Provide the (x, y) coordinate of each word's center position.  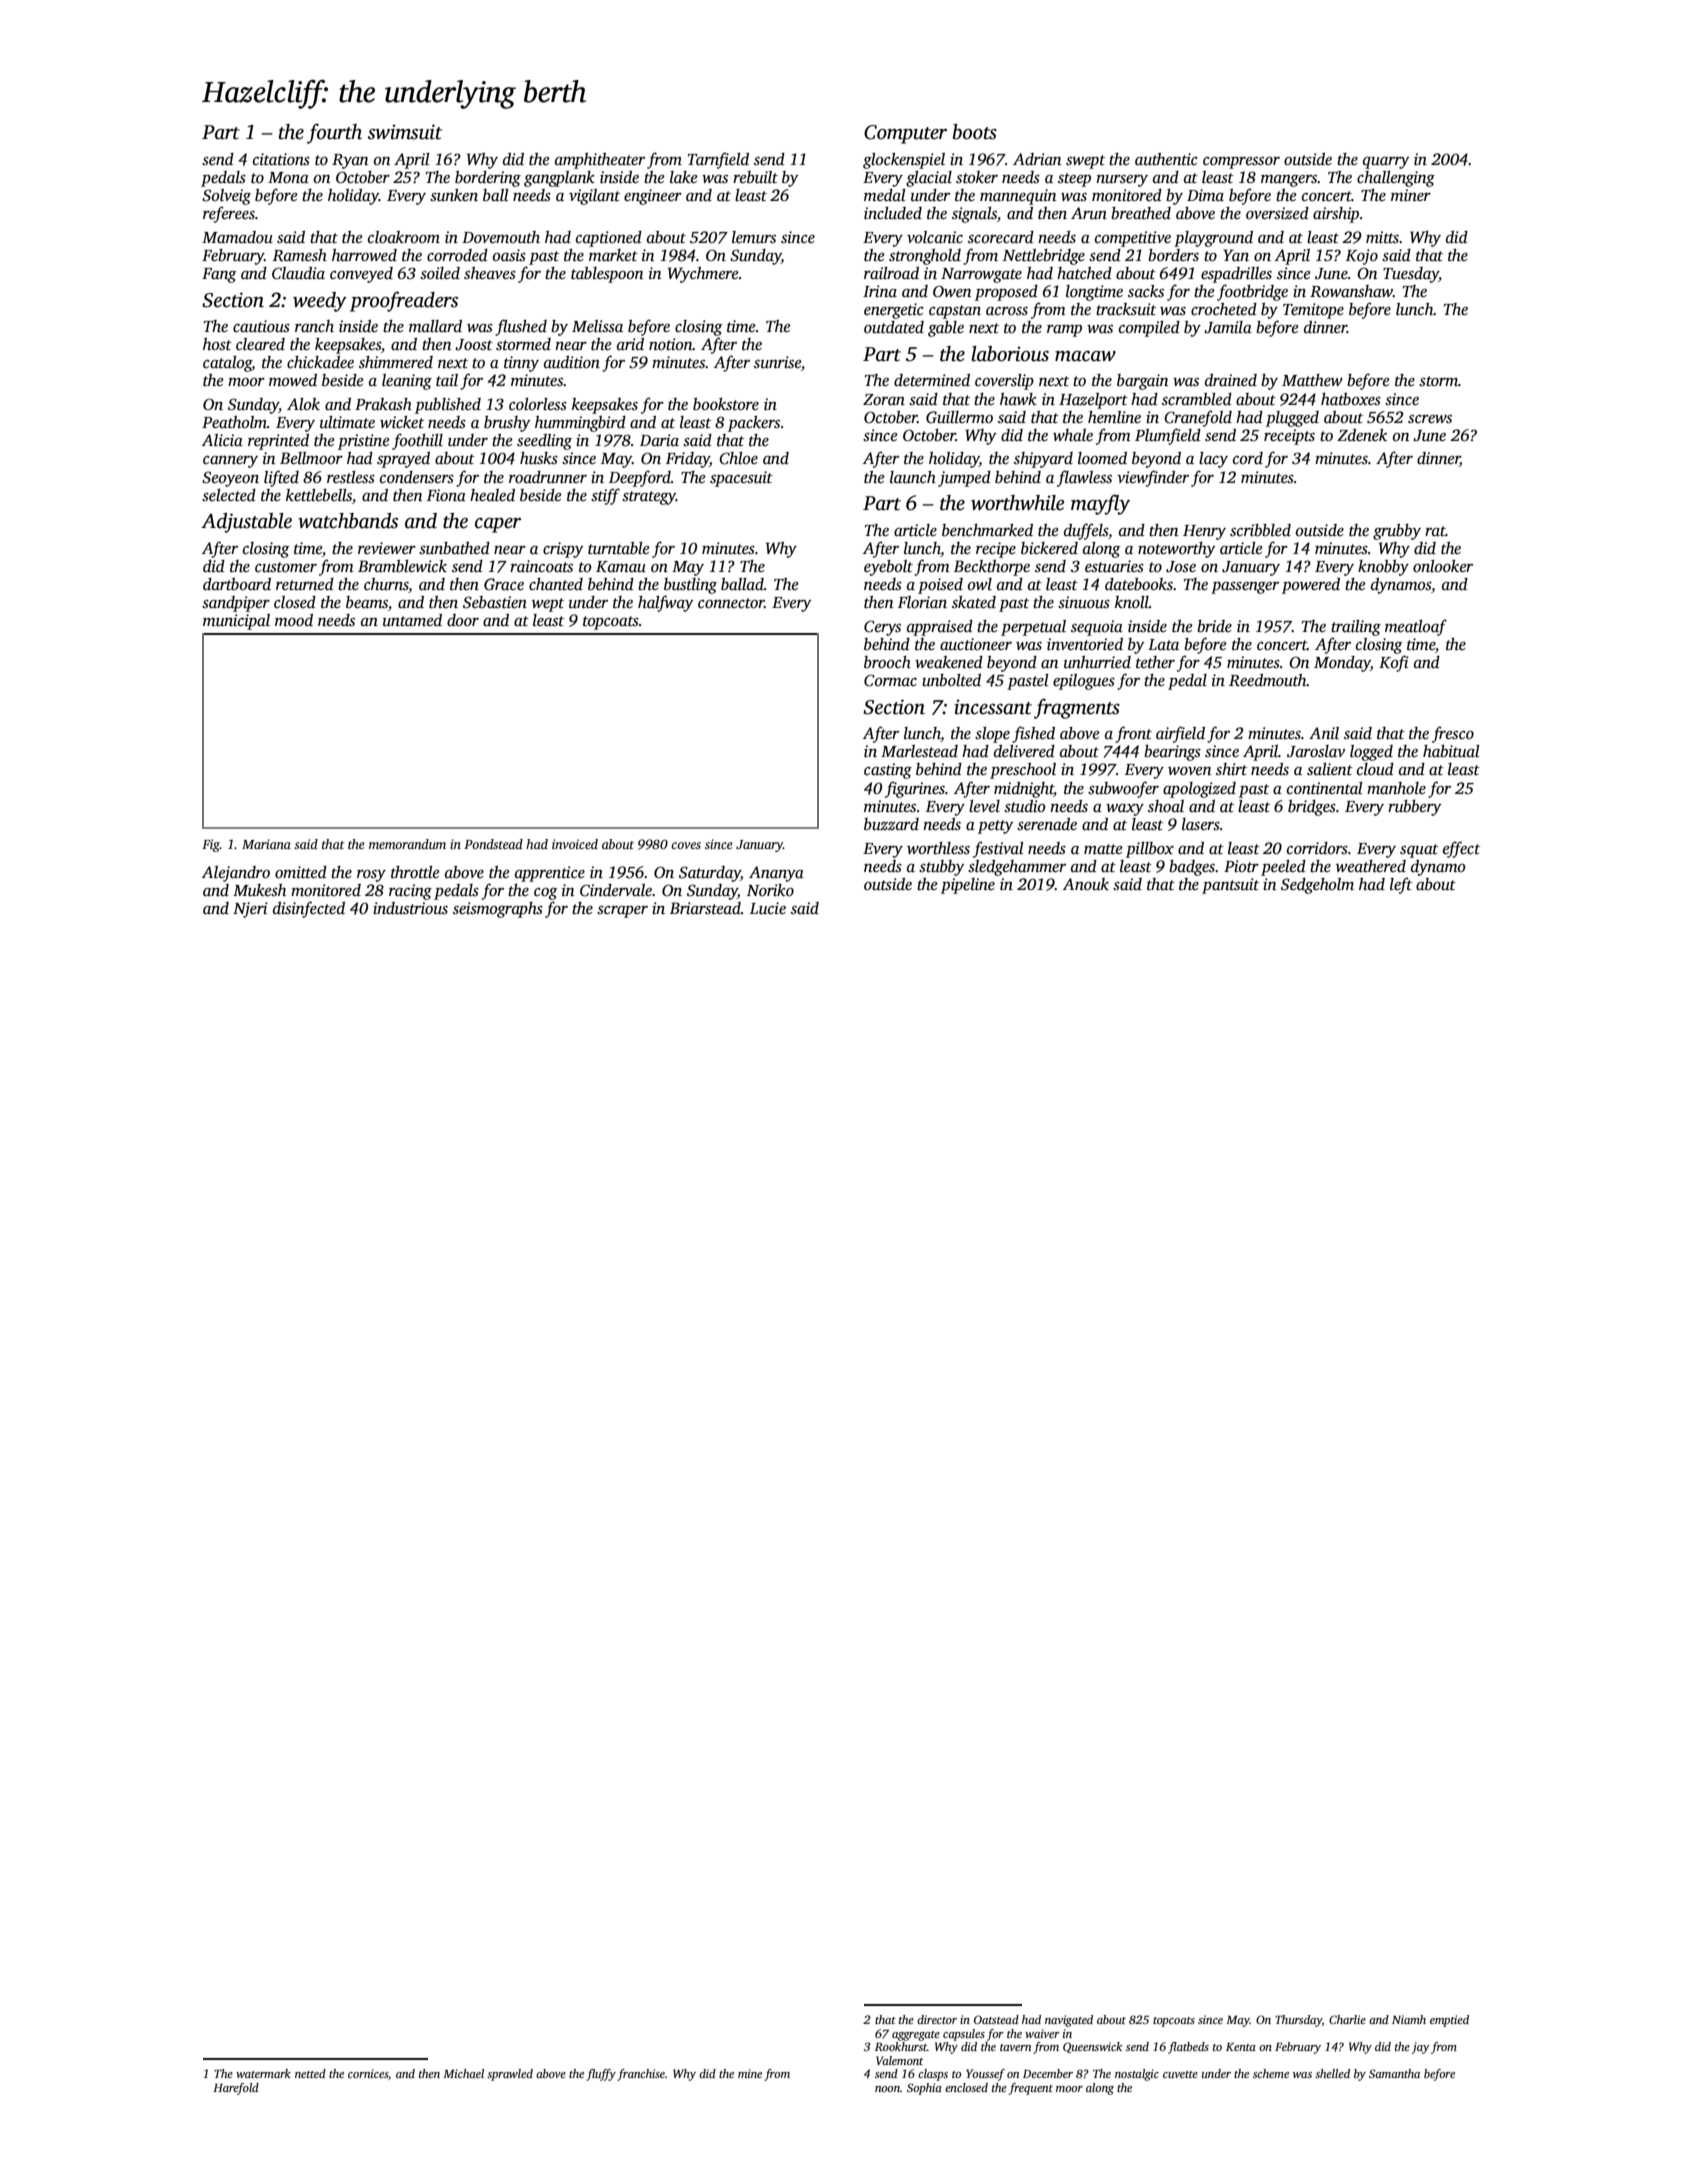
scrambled (1197, 399)
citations (281, 159)
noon (887, 2089)
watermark (263, 2073)
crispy (563, 550)
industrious (410, 908)
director (937, 2019)
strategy (649, 498)
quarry (1386, 163)
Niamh (1409, 2019)
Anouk (1086, 884)
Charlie (1347, 2019)
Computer (905, 134)
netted (310, 2073)
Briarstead (705, 908)
